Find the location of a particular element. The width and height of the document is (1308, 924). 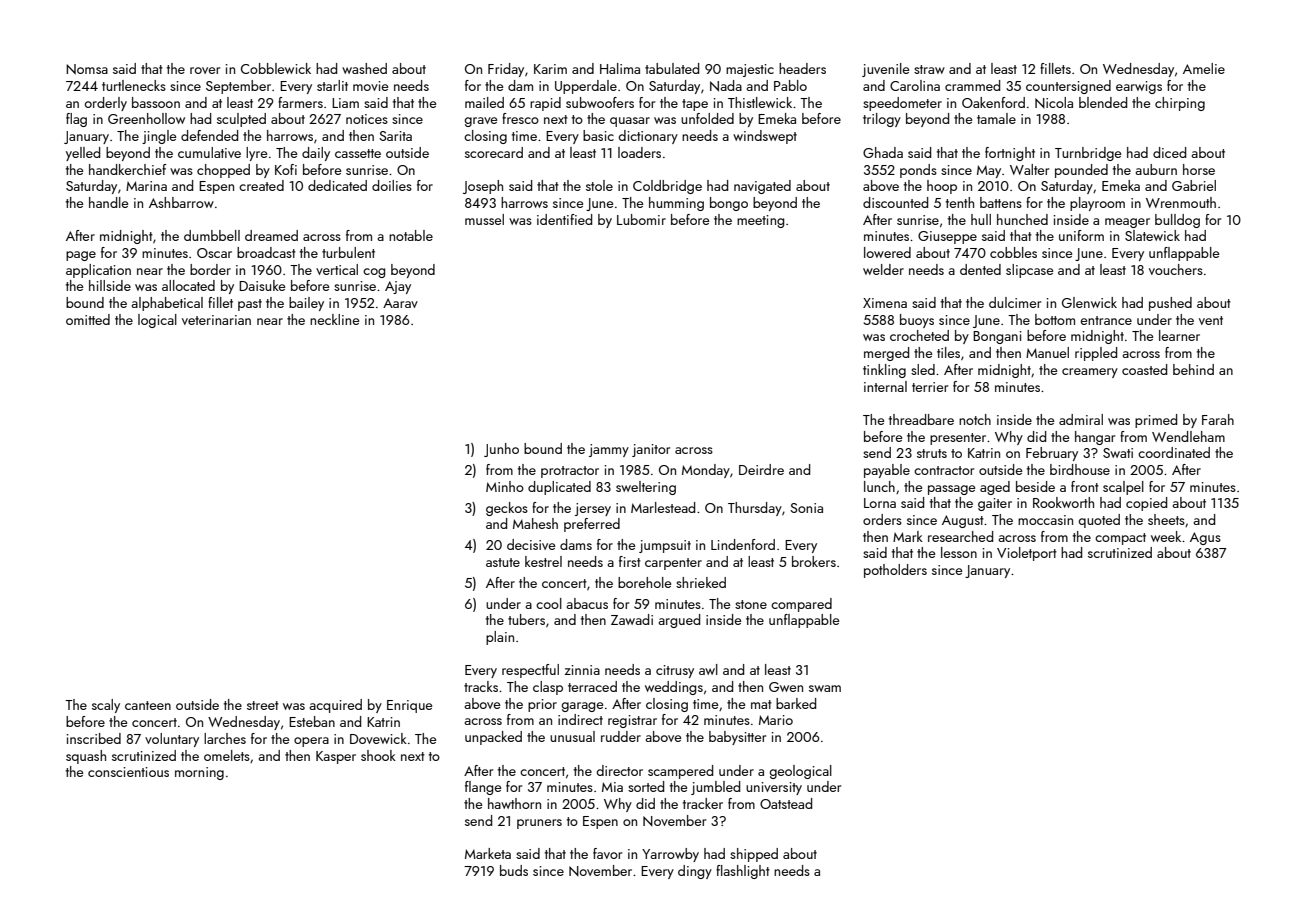

barked is located at coordinates (796, 703).
